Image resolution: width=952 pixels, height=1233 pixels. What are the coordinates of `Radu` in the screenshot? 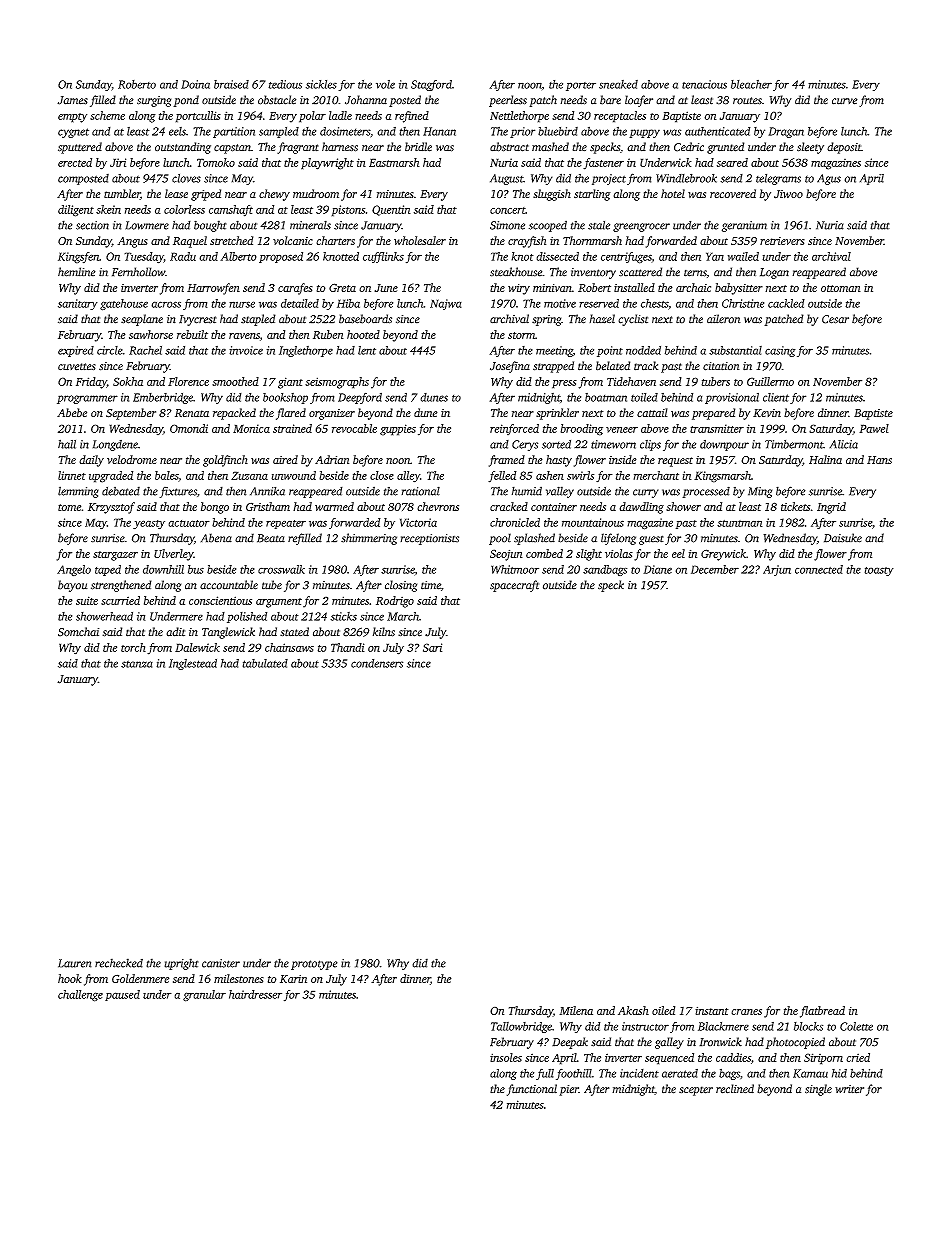 It's located at (183, 256).
